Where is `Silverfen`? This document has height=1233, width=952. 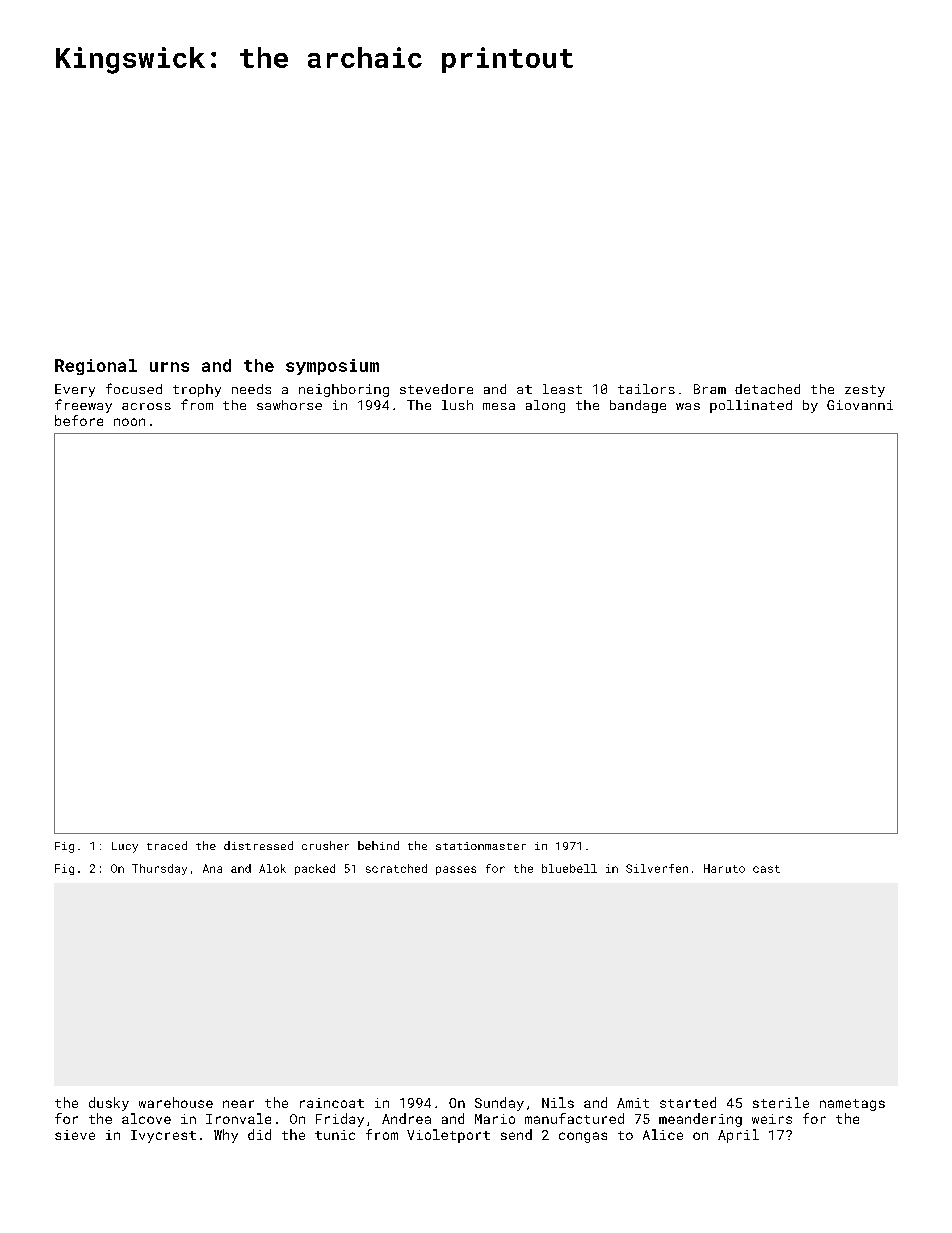
Silverfen is located at coordinates (657, 868).
